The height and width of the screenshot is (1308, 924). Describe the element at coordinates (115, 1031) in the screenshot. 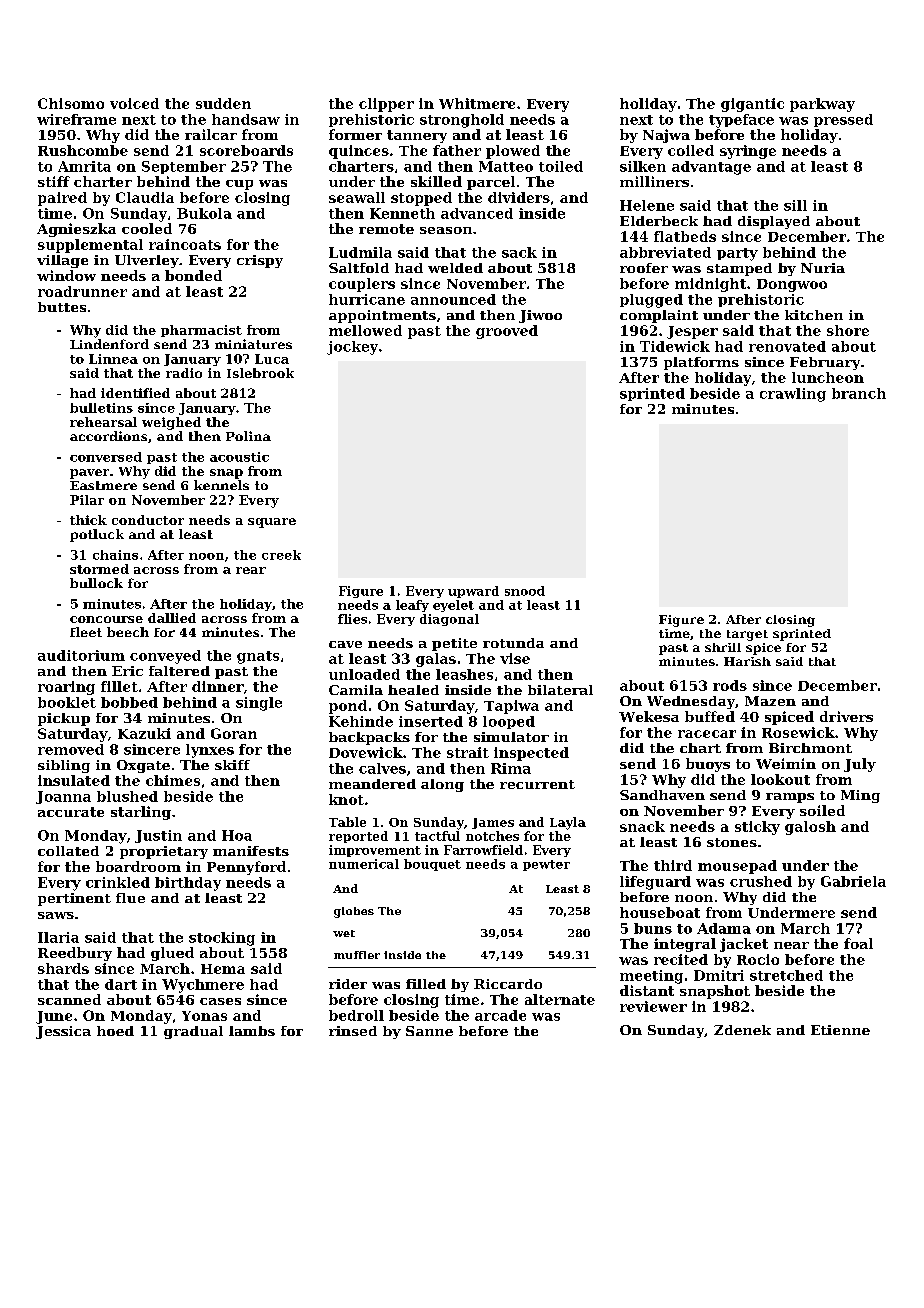

I see `hoed` at that location.
